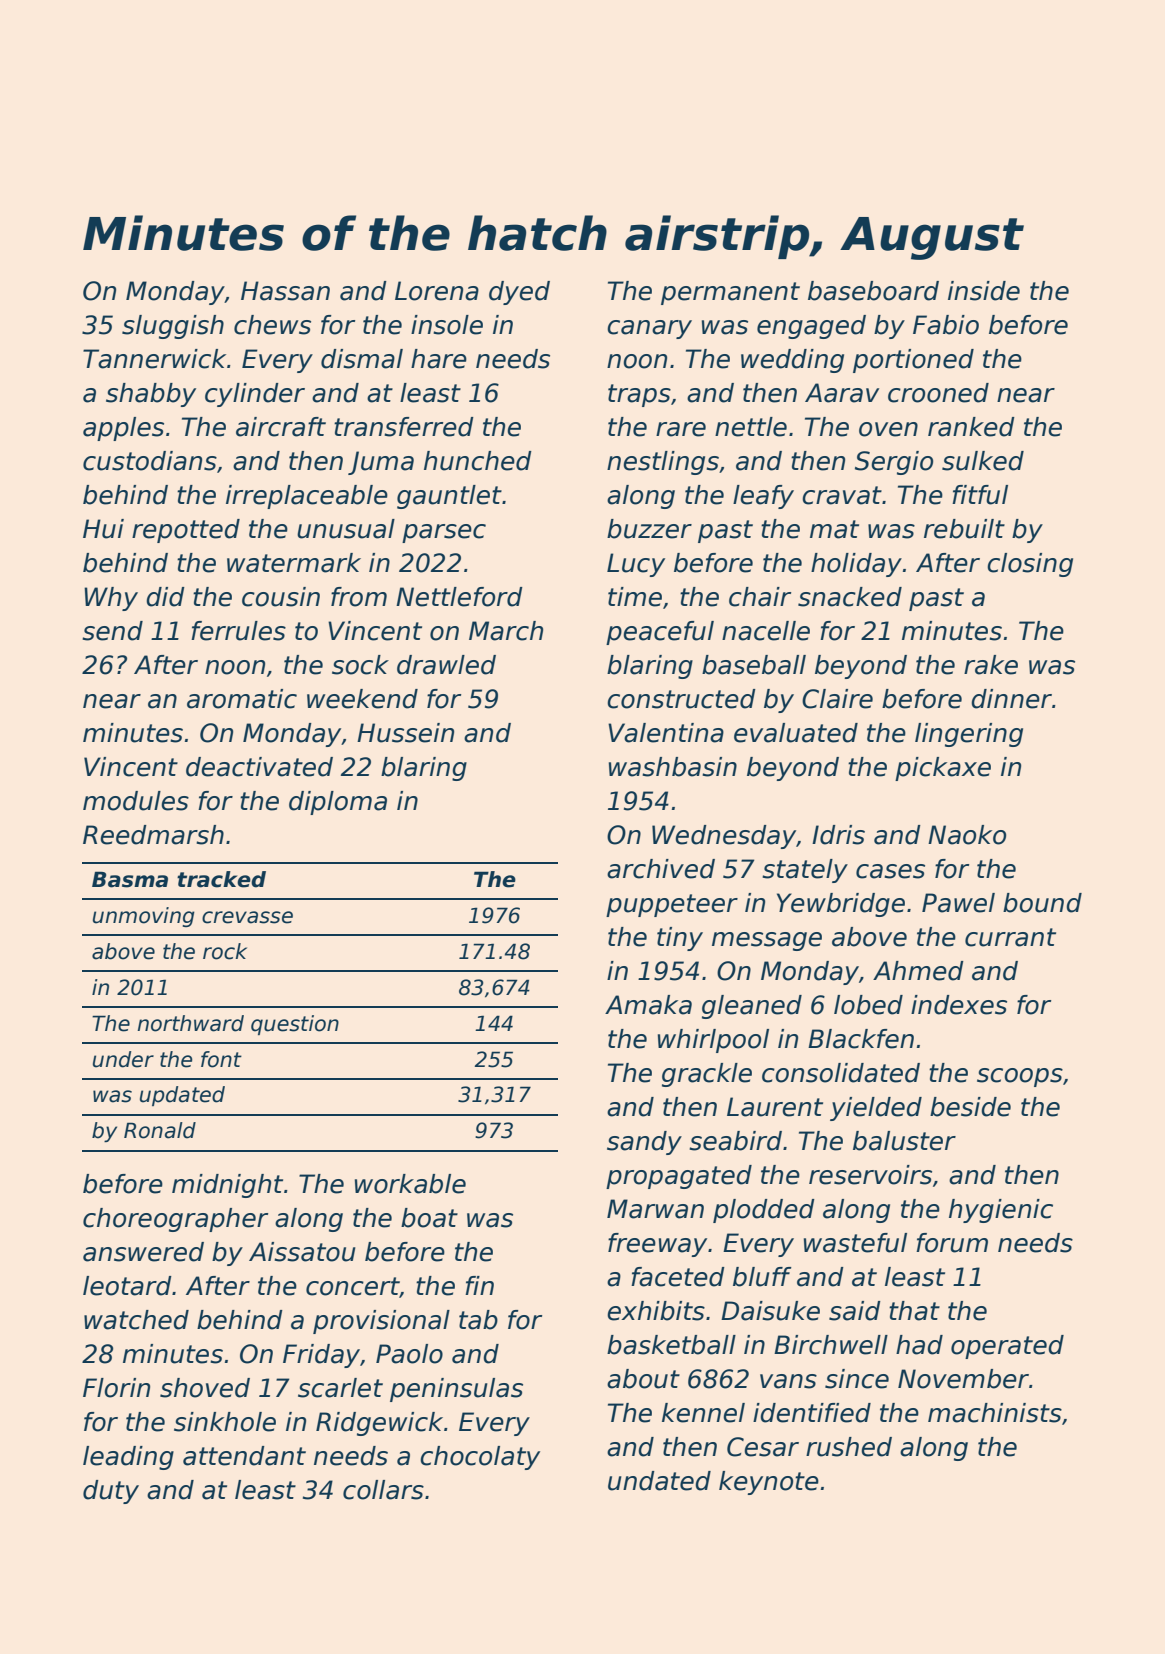 The height and width of the page is (1654, 1165). I want to click on scarlet, so click(340, 1388).
